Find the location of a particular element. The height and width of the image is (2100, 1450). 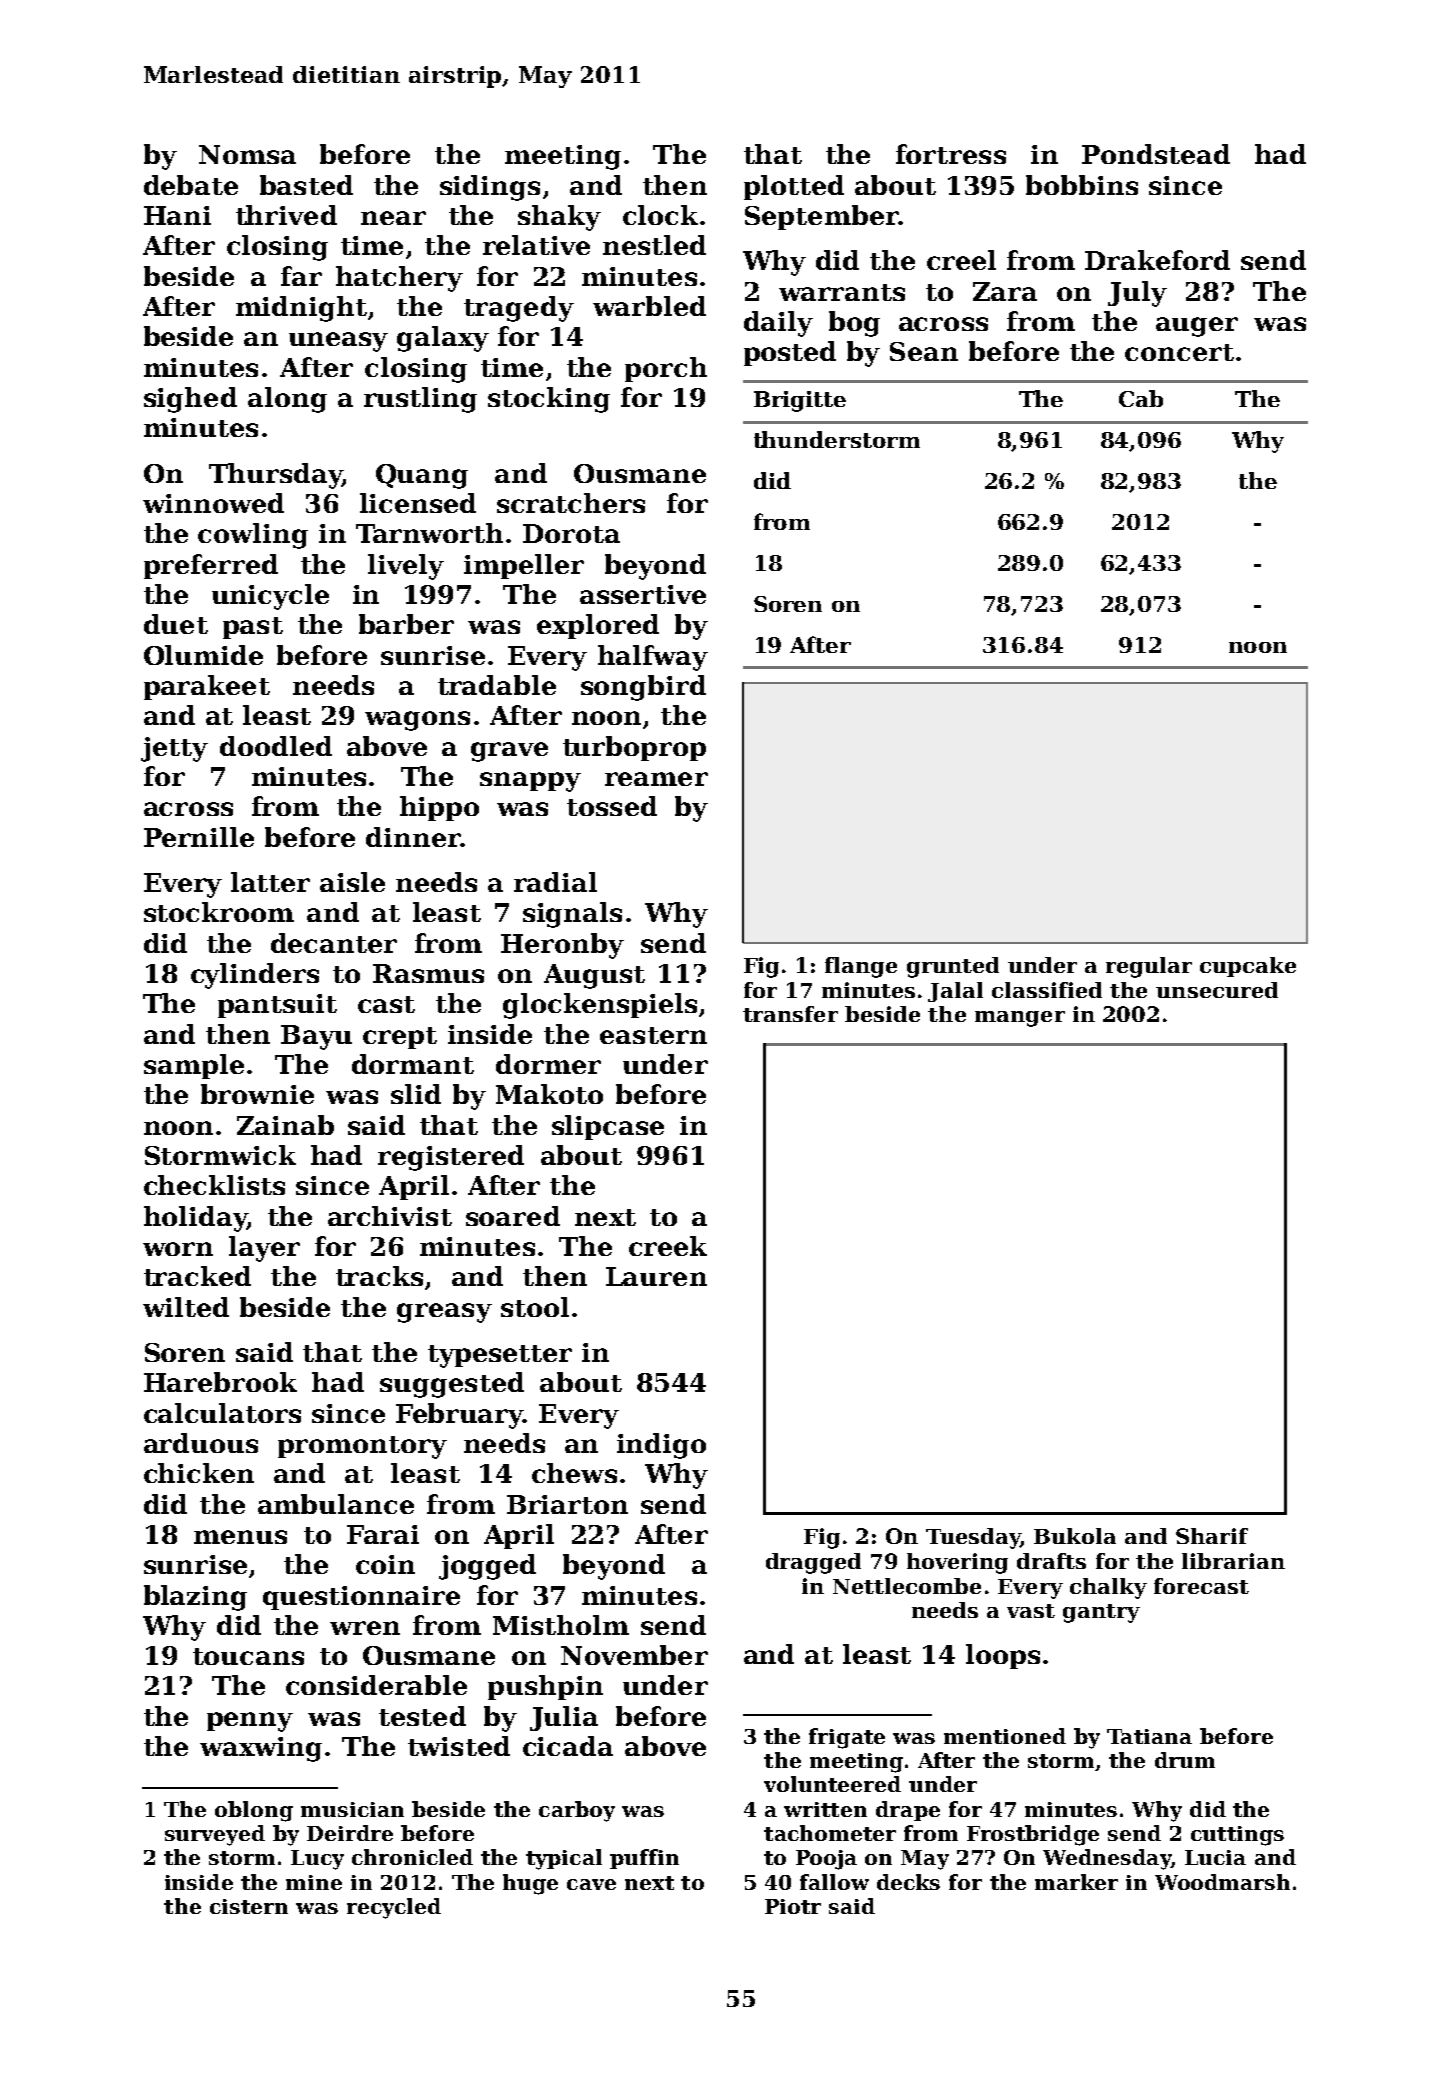

Nomsa is located at coordinates (247, 154).
